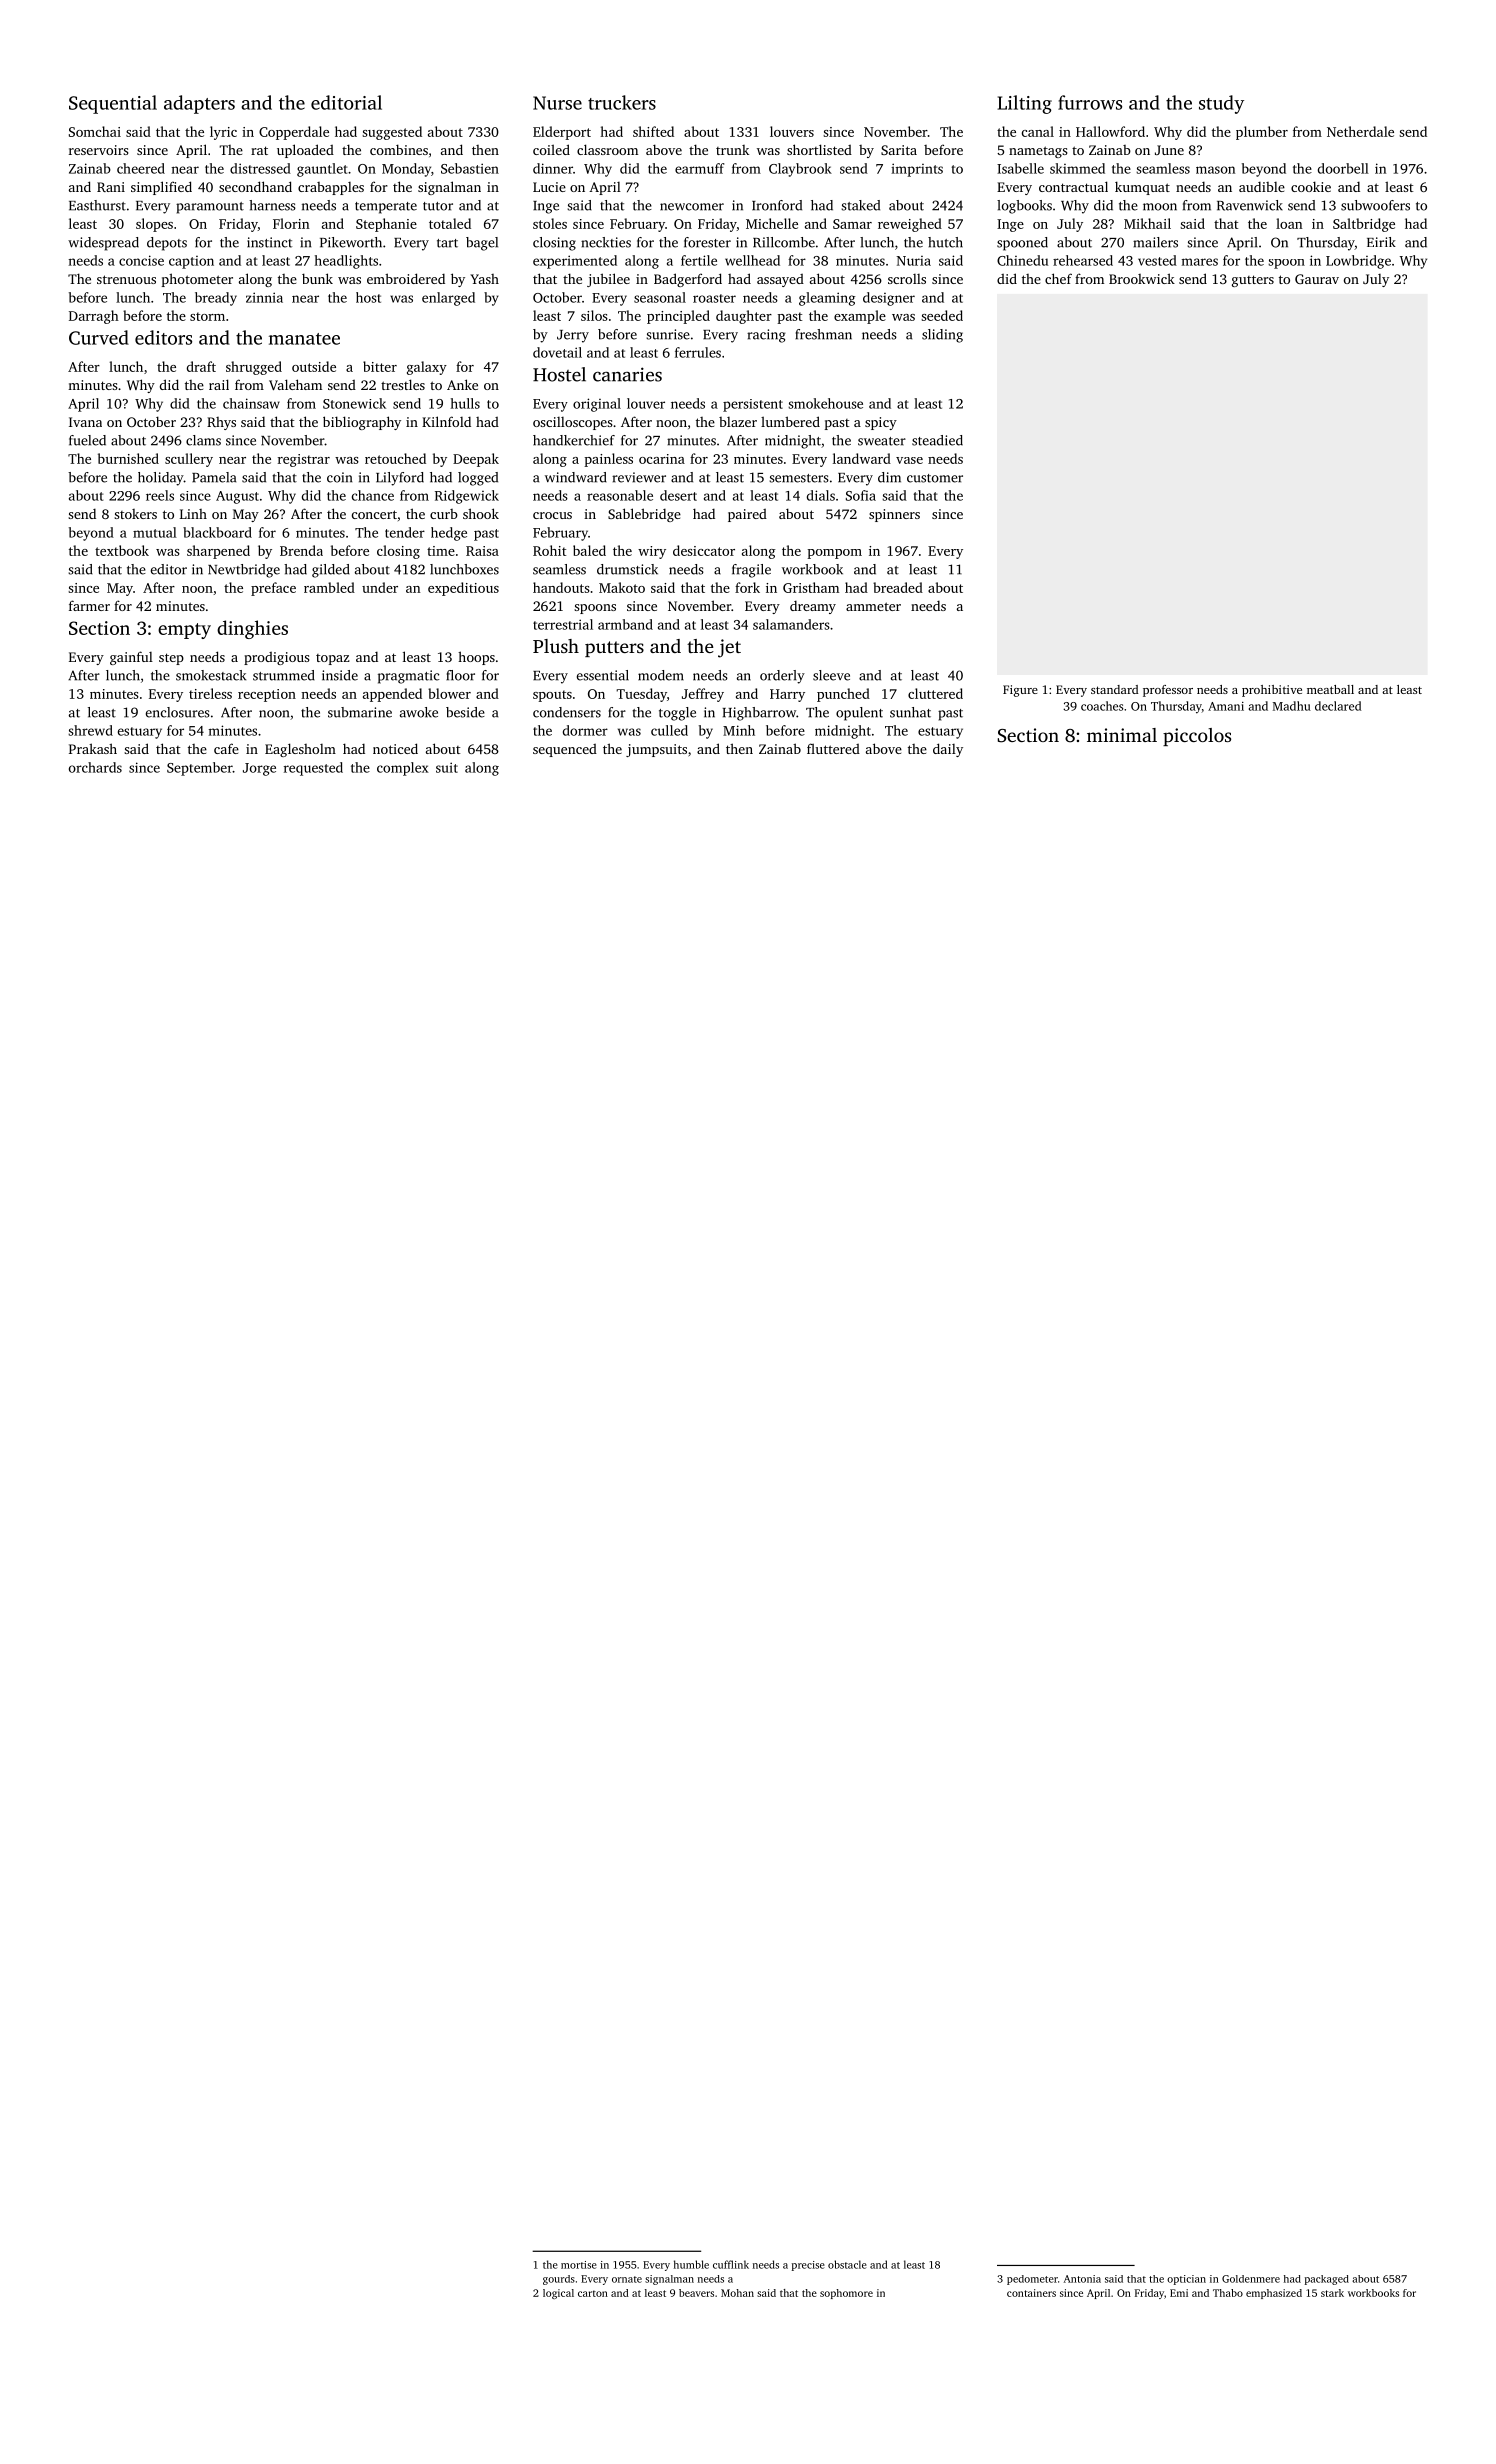 This image has height=2464, width=1496. What do you see at coordinates (622, 102) in the image?
I see `truckers` at bounding box center [622, 102].
